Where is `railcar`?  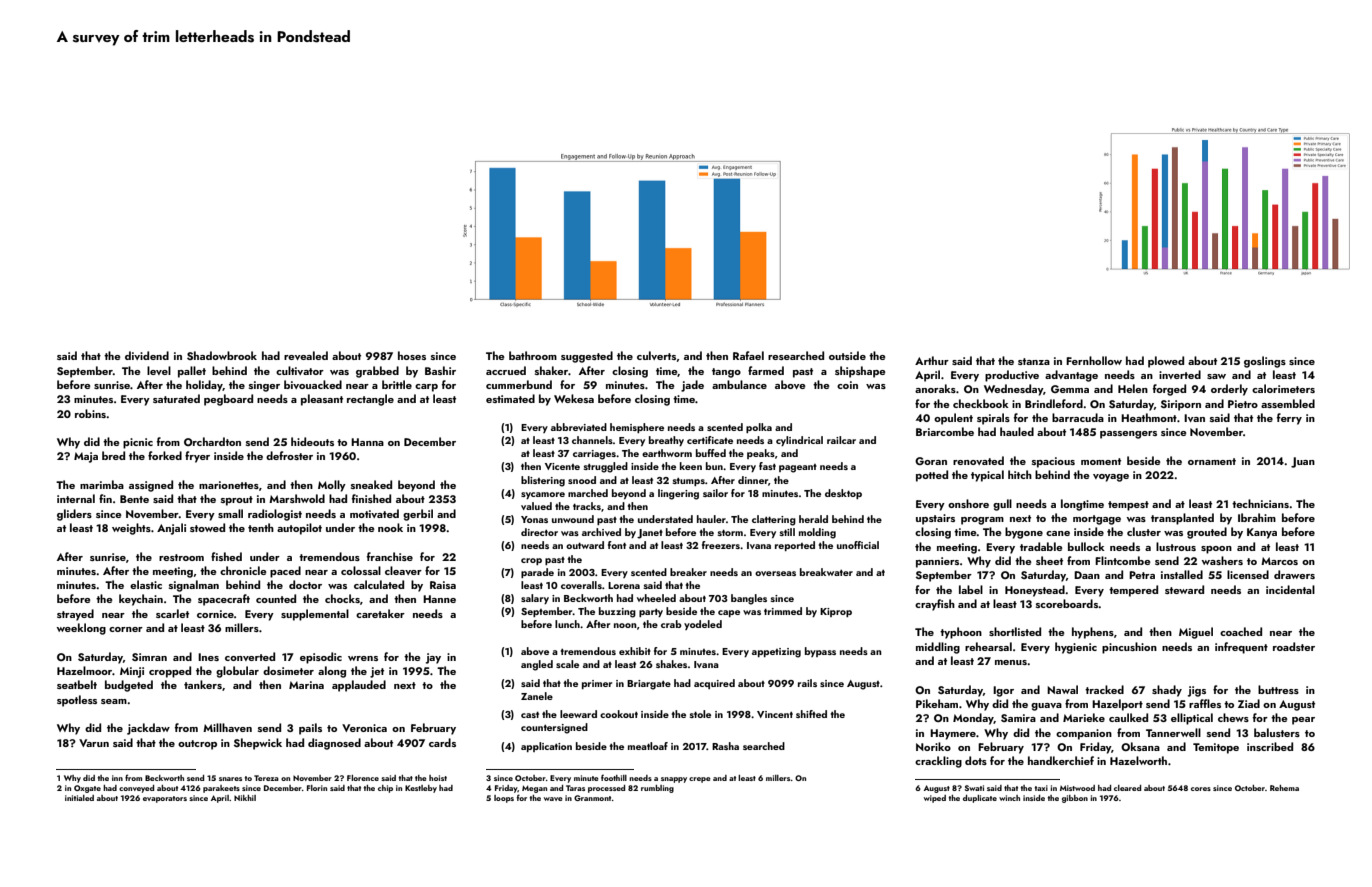
railcar is located at coordinates (841, 440).
